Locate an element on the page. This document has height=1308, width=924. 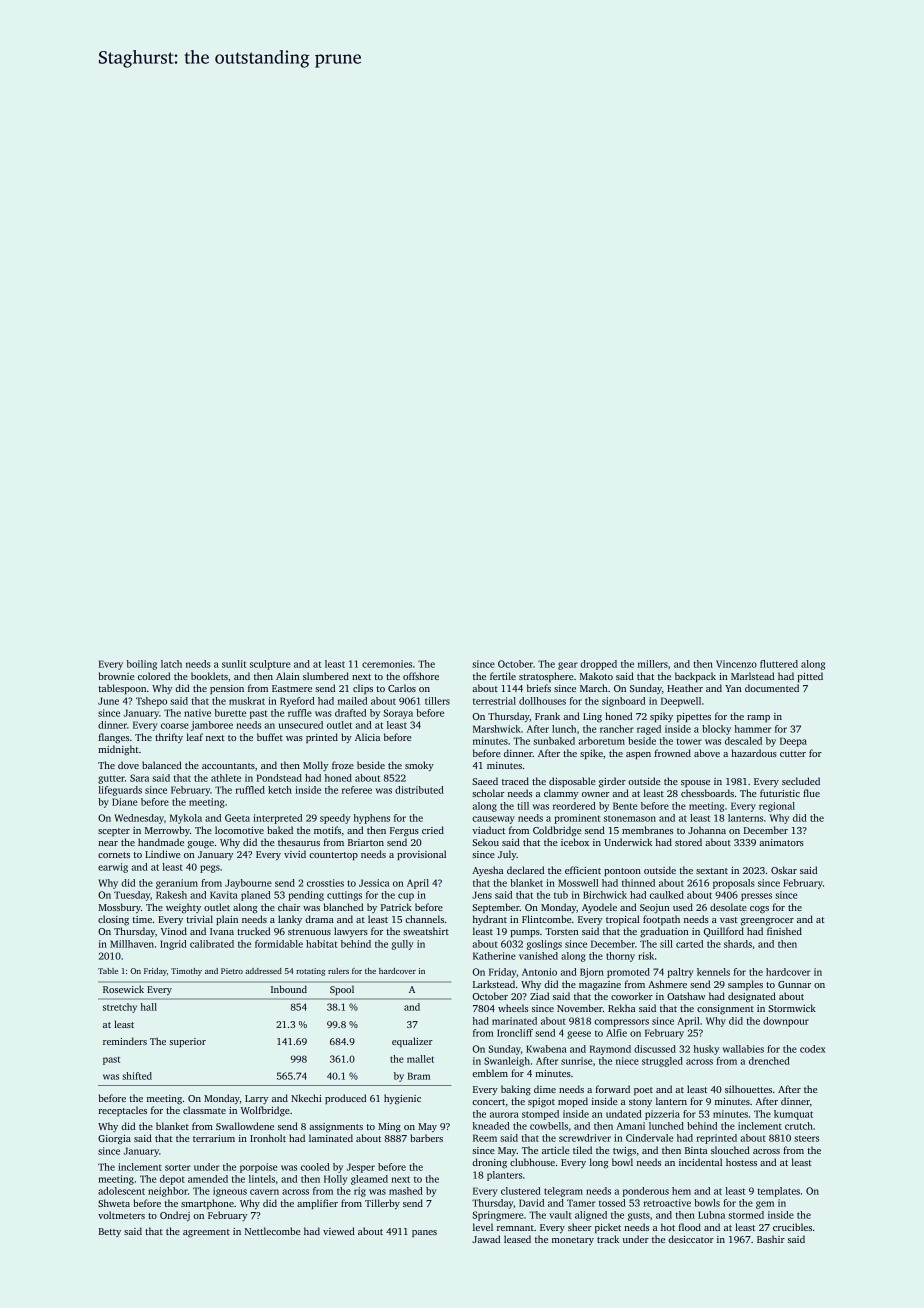
Rakesh is located at coordinates (171, 895).
